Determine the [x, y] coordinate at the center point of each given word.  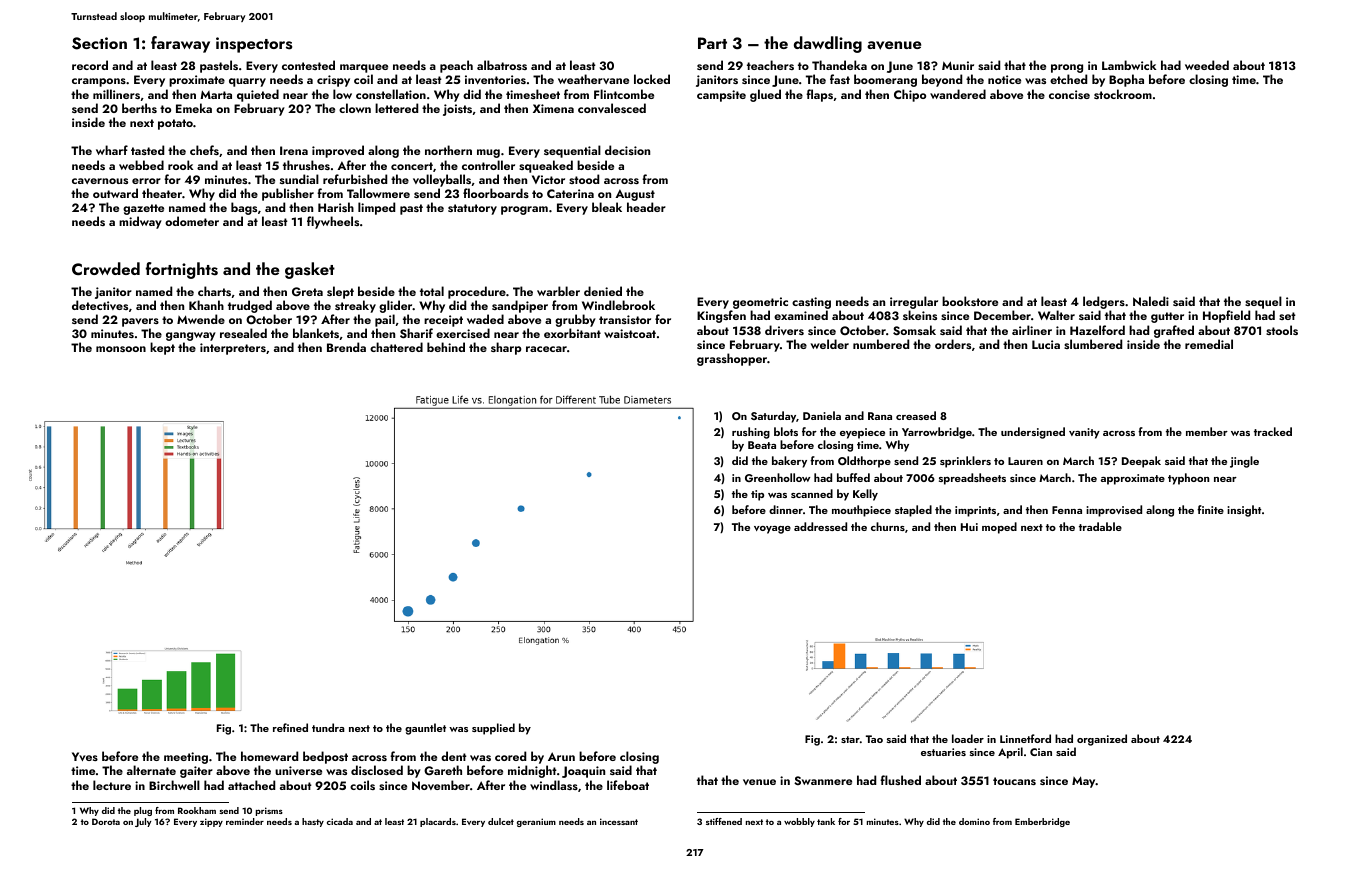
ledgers [1104, 302]
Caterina [570, 193]
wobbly [799, 822]
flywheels [333, 222]
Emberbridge [1042, 822]
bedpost [325, 757]
